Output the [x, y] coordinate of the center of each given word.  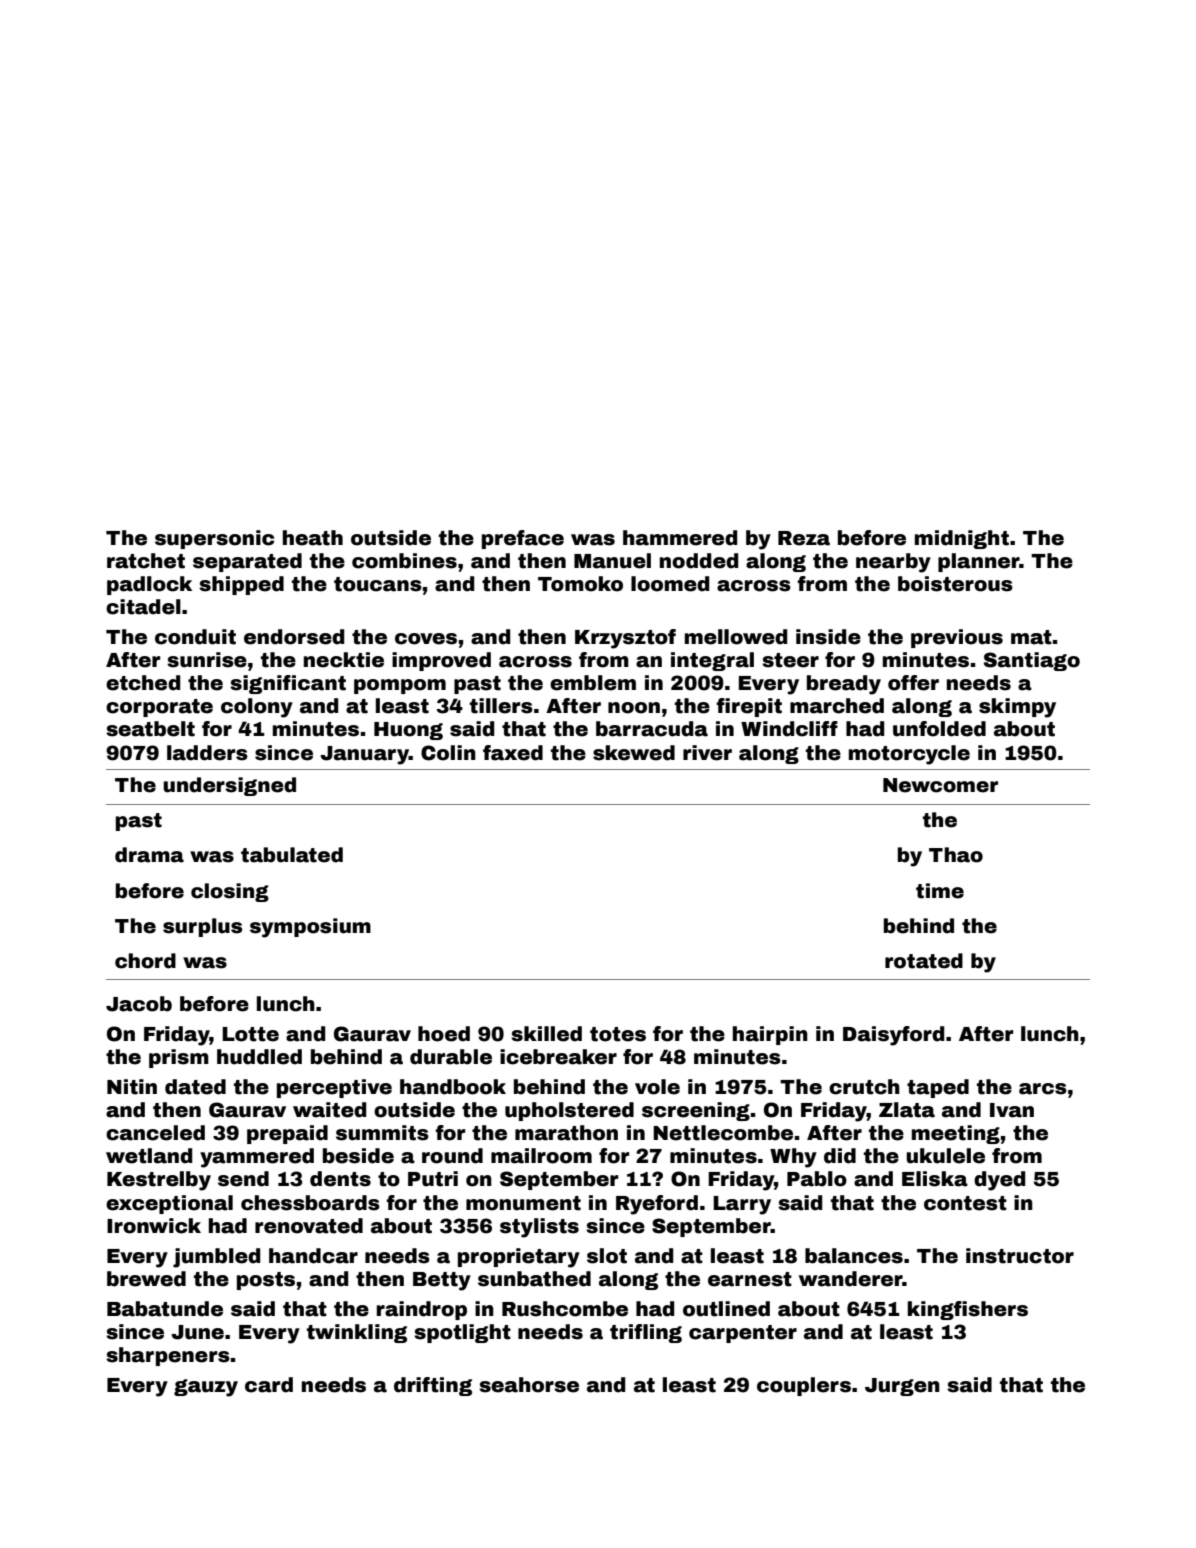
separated [247, 562]
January [364, 755]
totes [618, 1034]
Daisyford [893, 1036]
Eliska [935, 1179]
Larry [742, 1205]
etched [143, 683]
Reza [804, 538]
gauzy [206, 1388]
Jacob [139, 1004]
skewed [634, 753]
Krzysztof [625, 639]
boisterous [955, 584]
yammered [257, 1158]
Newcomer [940, 785]
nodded [699, 561]
